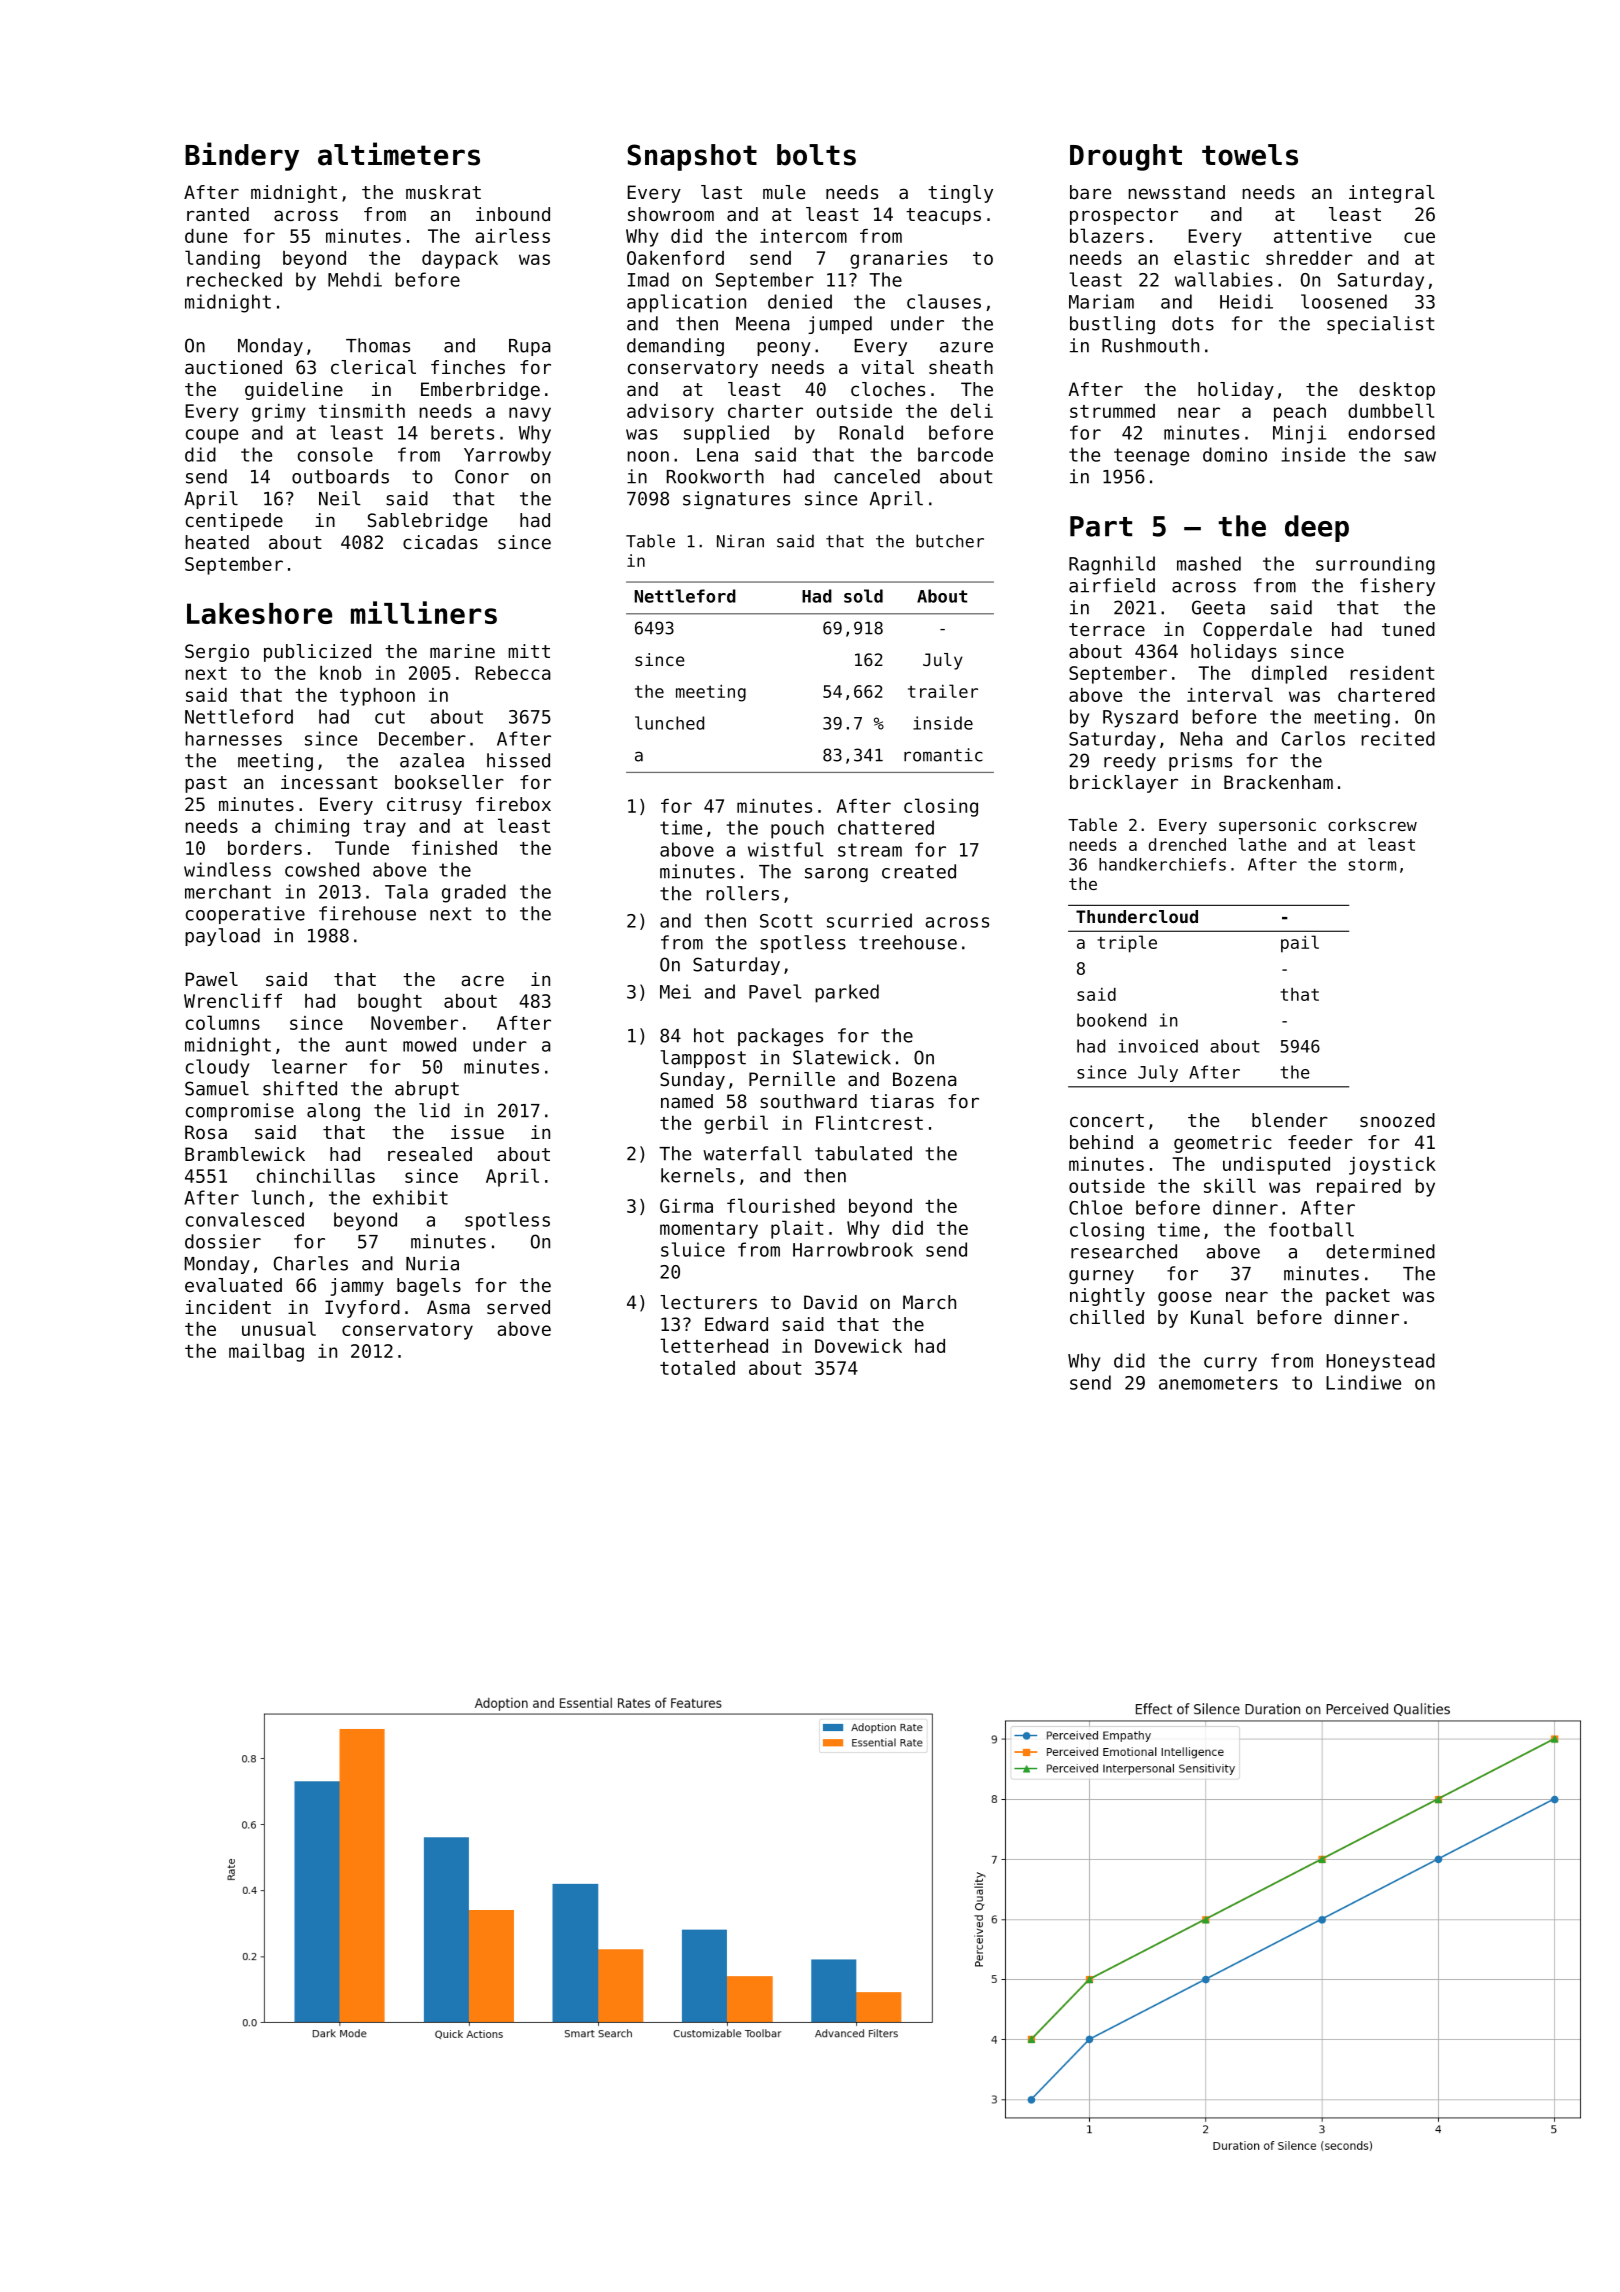 The image size is (1620, 2292). Describe the element at coordinates (355, 279) in the screenshot. I see `Mehdi` at that location.
